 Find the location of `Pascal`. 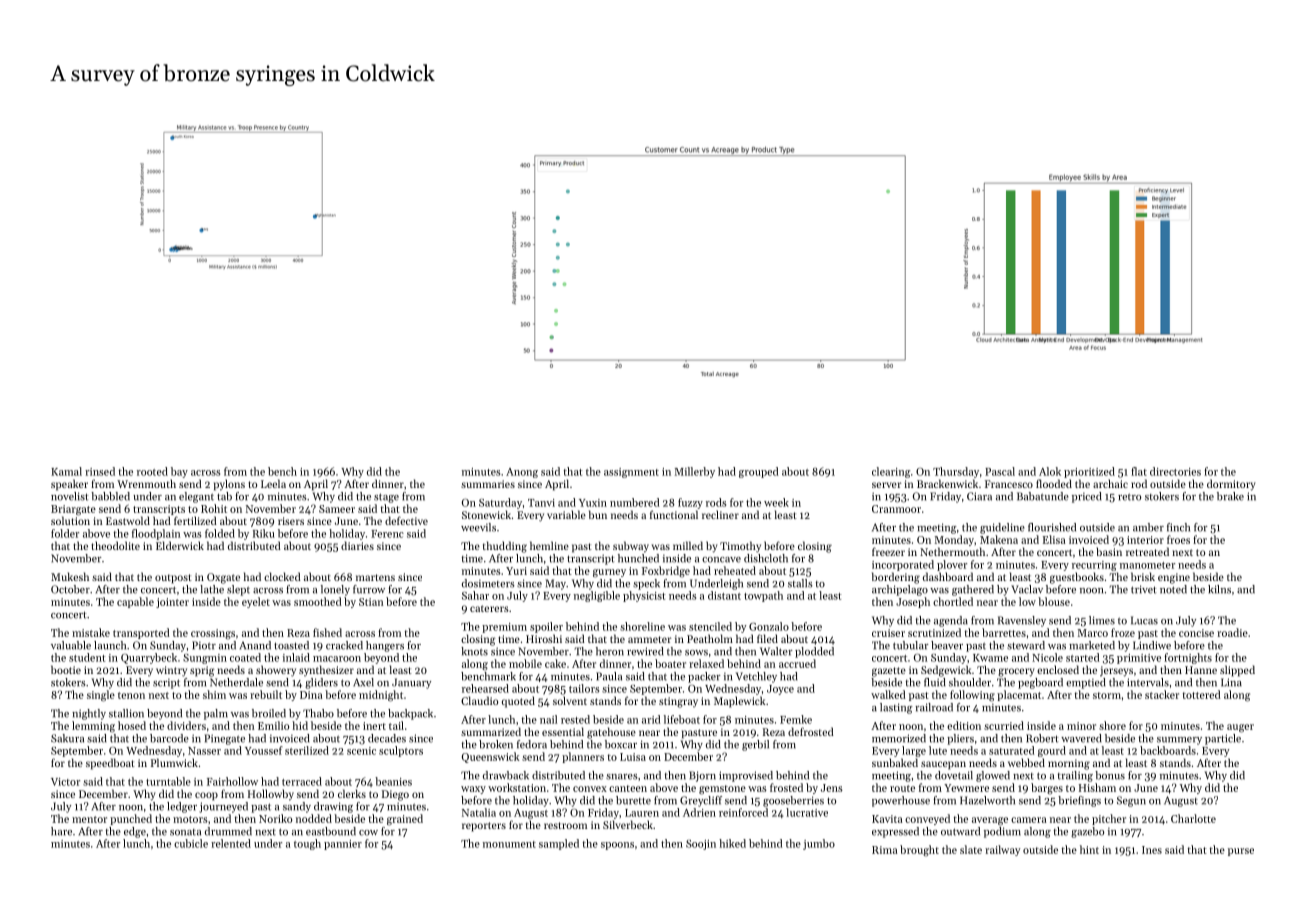

Pascal is located at coordinates (1000, 471).
